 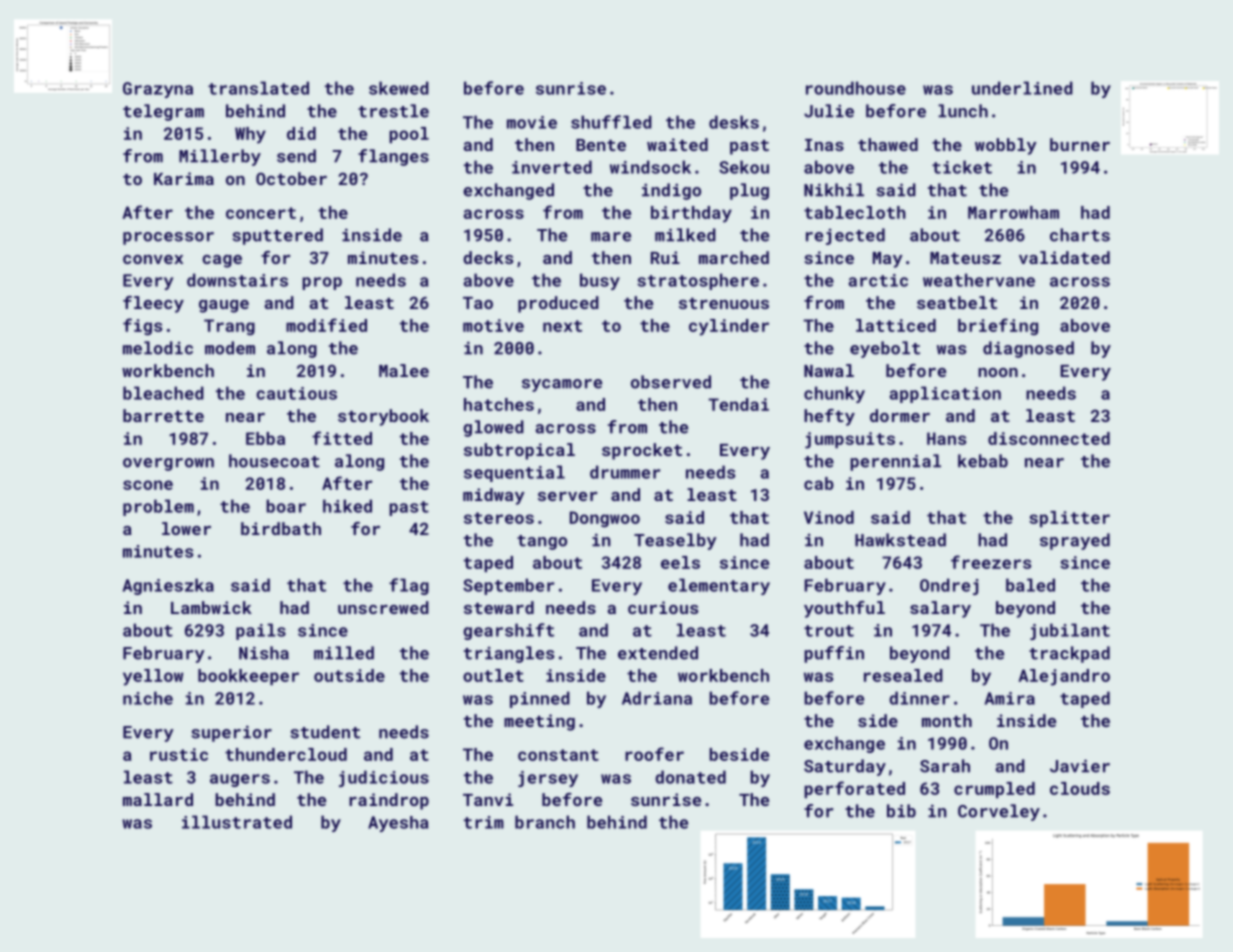 I want to click on illustrated, so click(x=237, y=822).
